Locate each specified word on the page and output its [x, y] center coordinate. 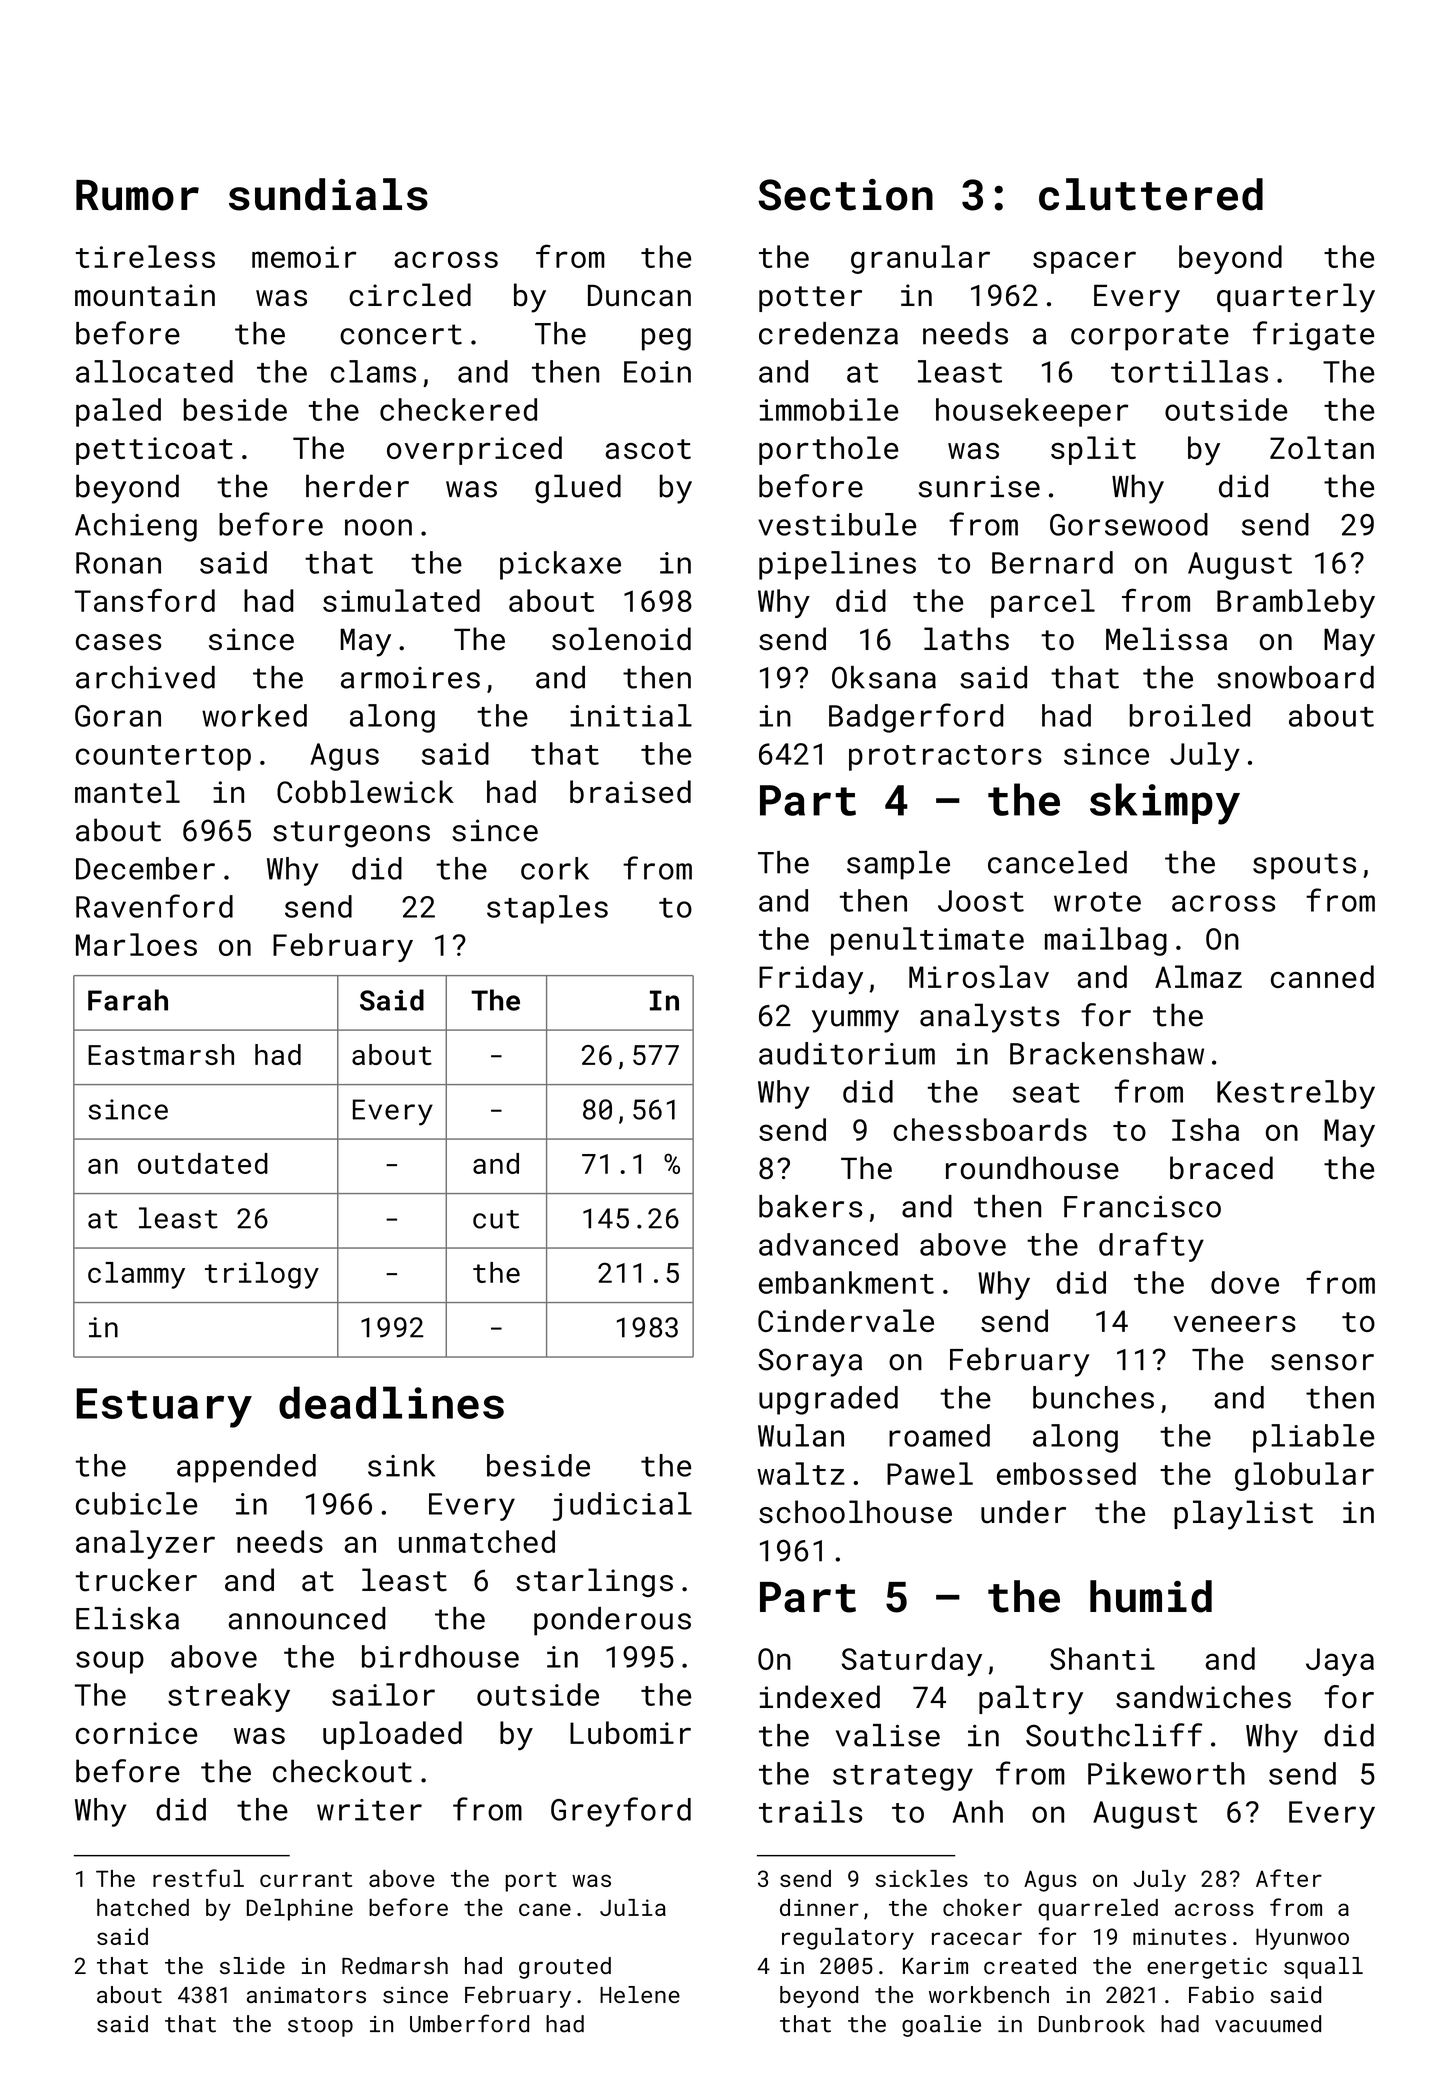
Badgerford [916, 718]
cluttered [1151, 194]
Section [845, 195]
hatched [143, 1907]
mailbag [1106, 941]
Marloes [136, 944]
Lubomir [630, 1732]
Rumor [137, 195]
